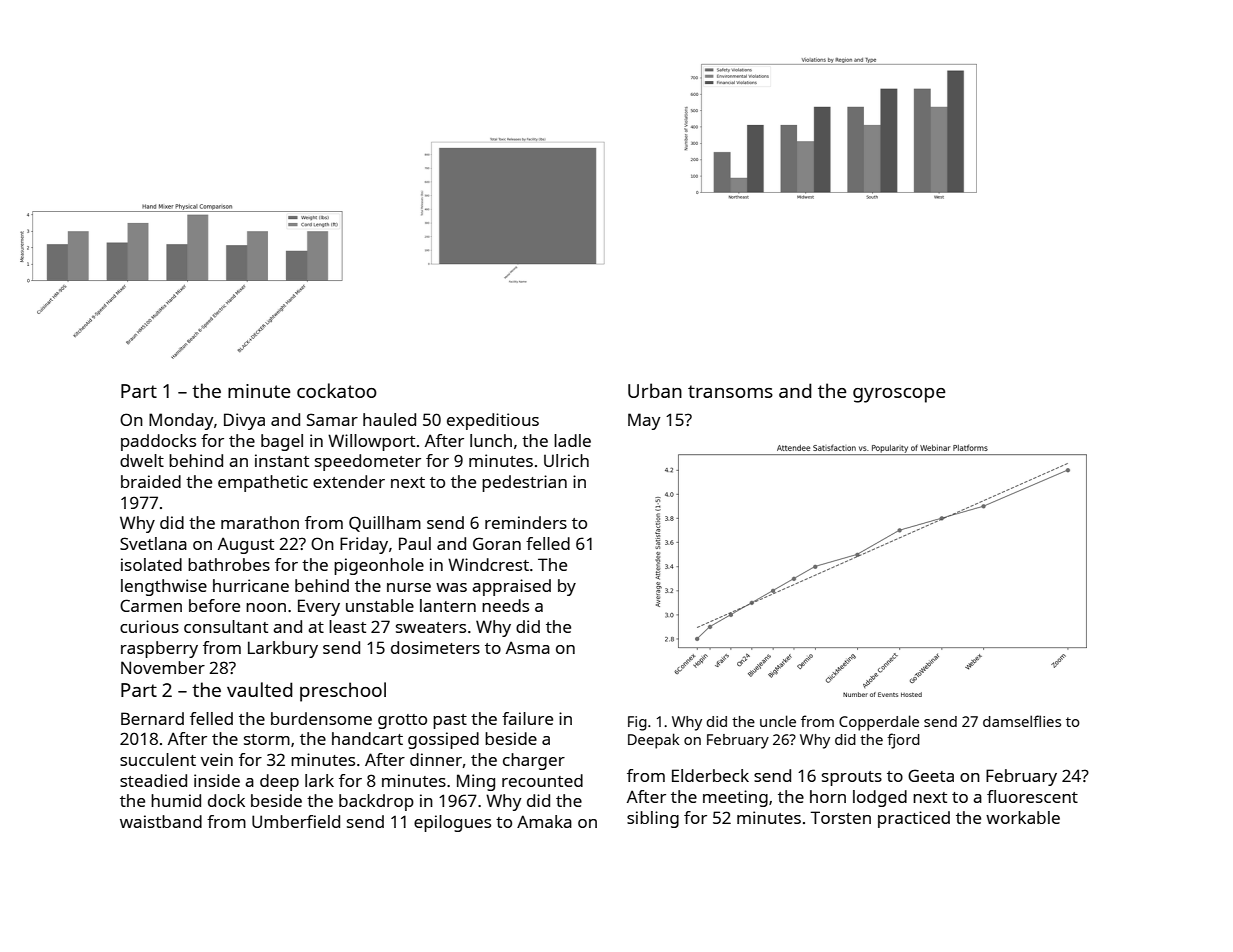  I want to click on inside, so click(217, 780).
